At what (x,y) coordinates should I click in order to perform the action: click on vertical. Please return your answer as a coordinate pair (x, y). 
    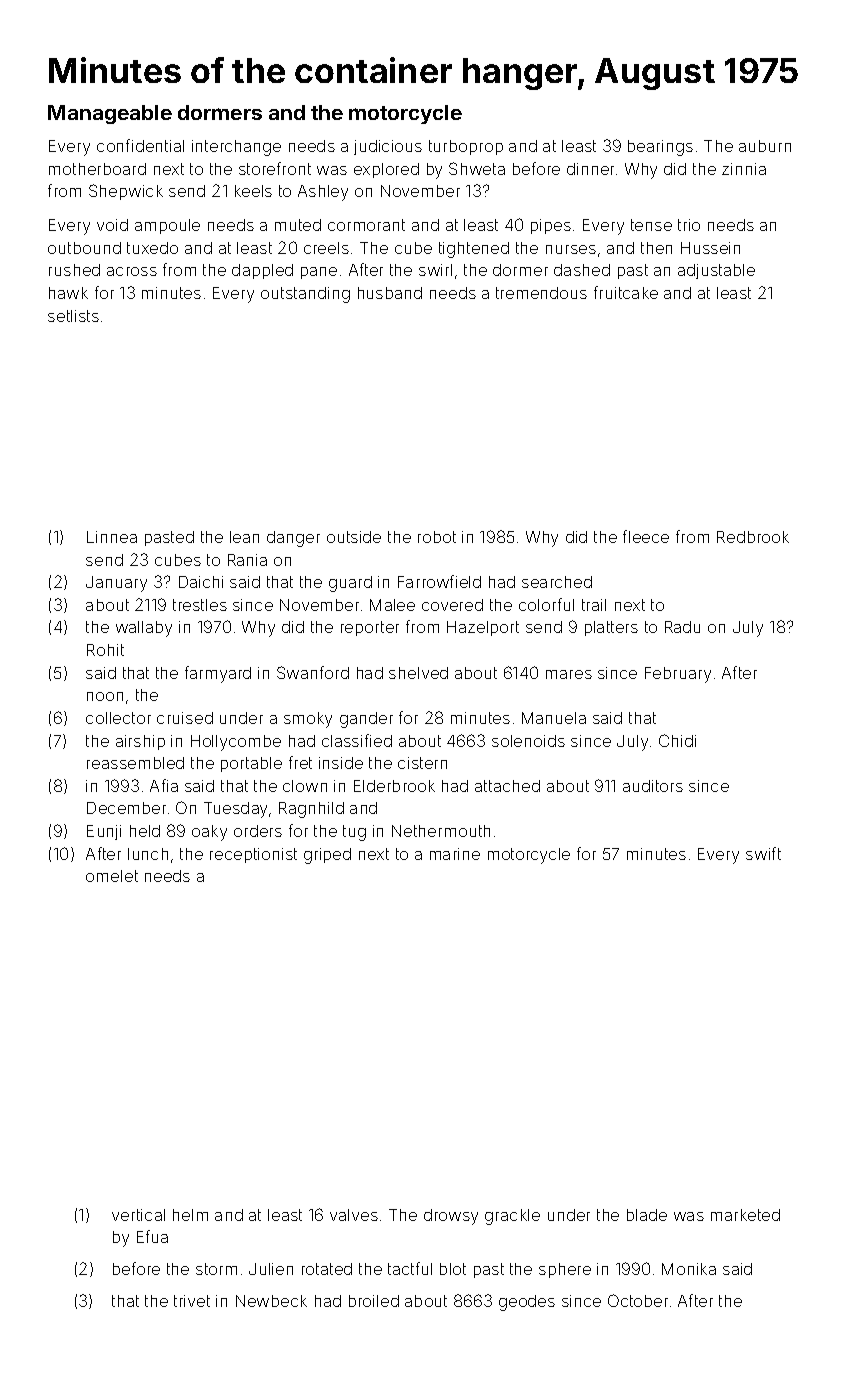
    Looking at the image, I should click on (138, 1215).
